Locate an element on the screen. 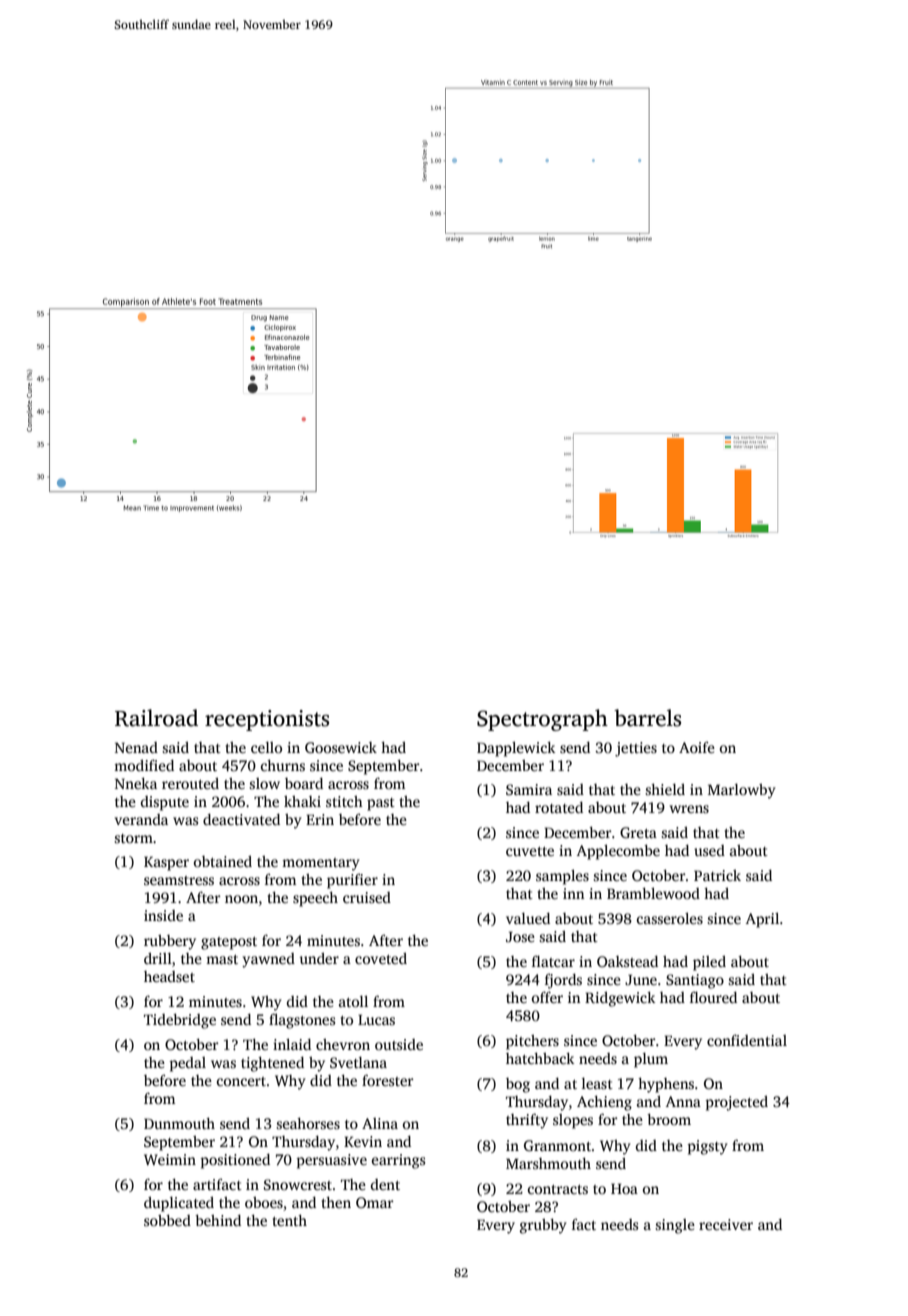 This screenshot has width=908, height=1316. projected is located at coordinates (736, 1103).
